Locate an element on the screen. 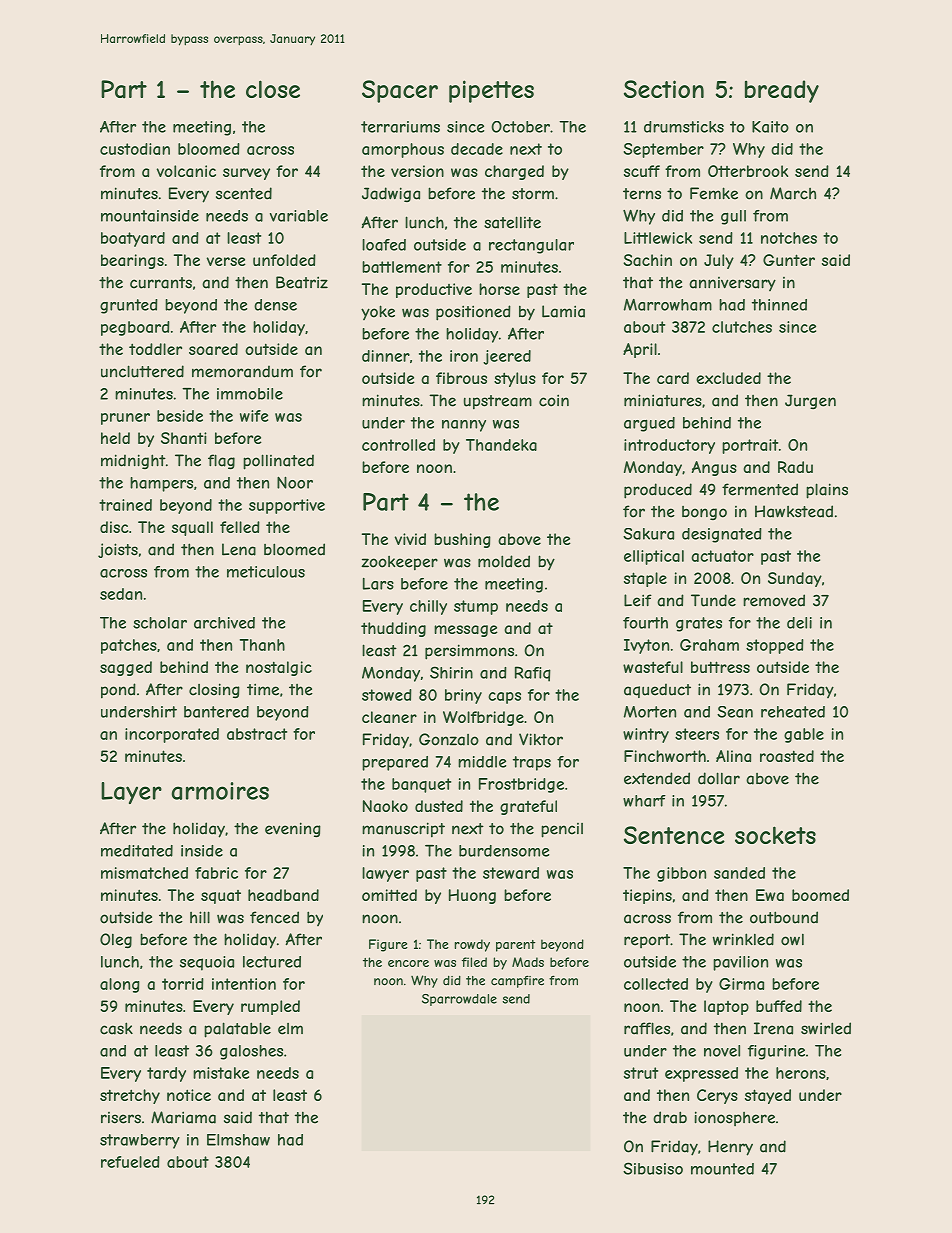  pipettes is located at coordinates (491, 91).
